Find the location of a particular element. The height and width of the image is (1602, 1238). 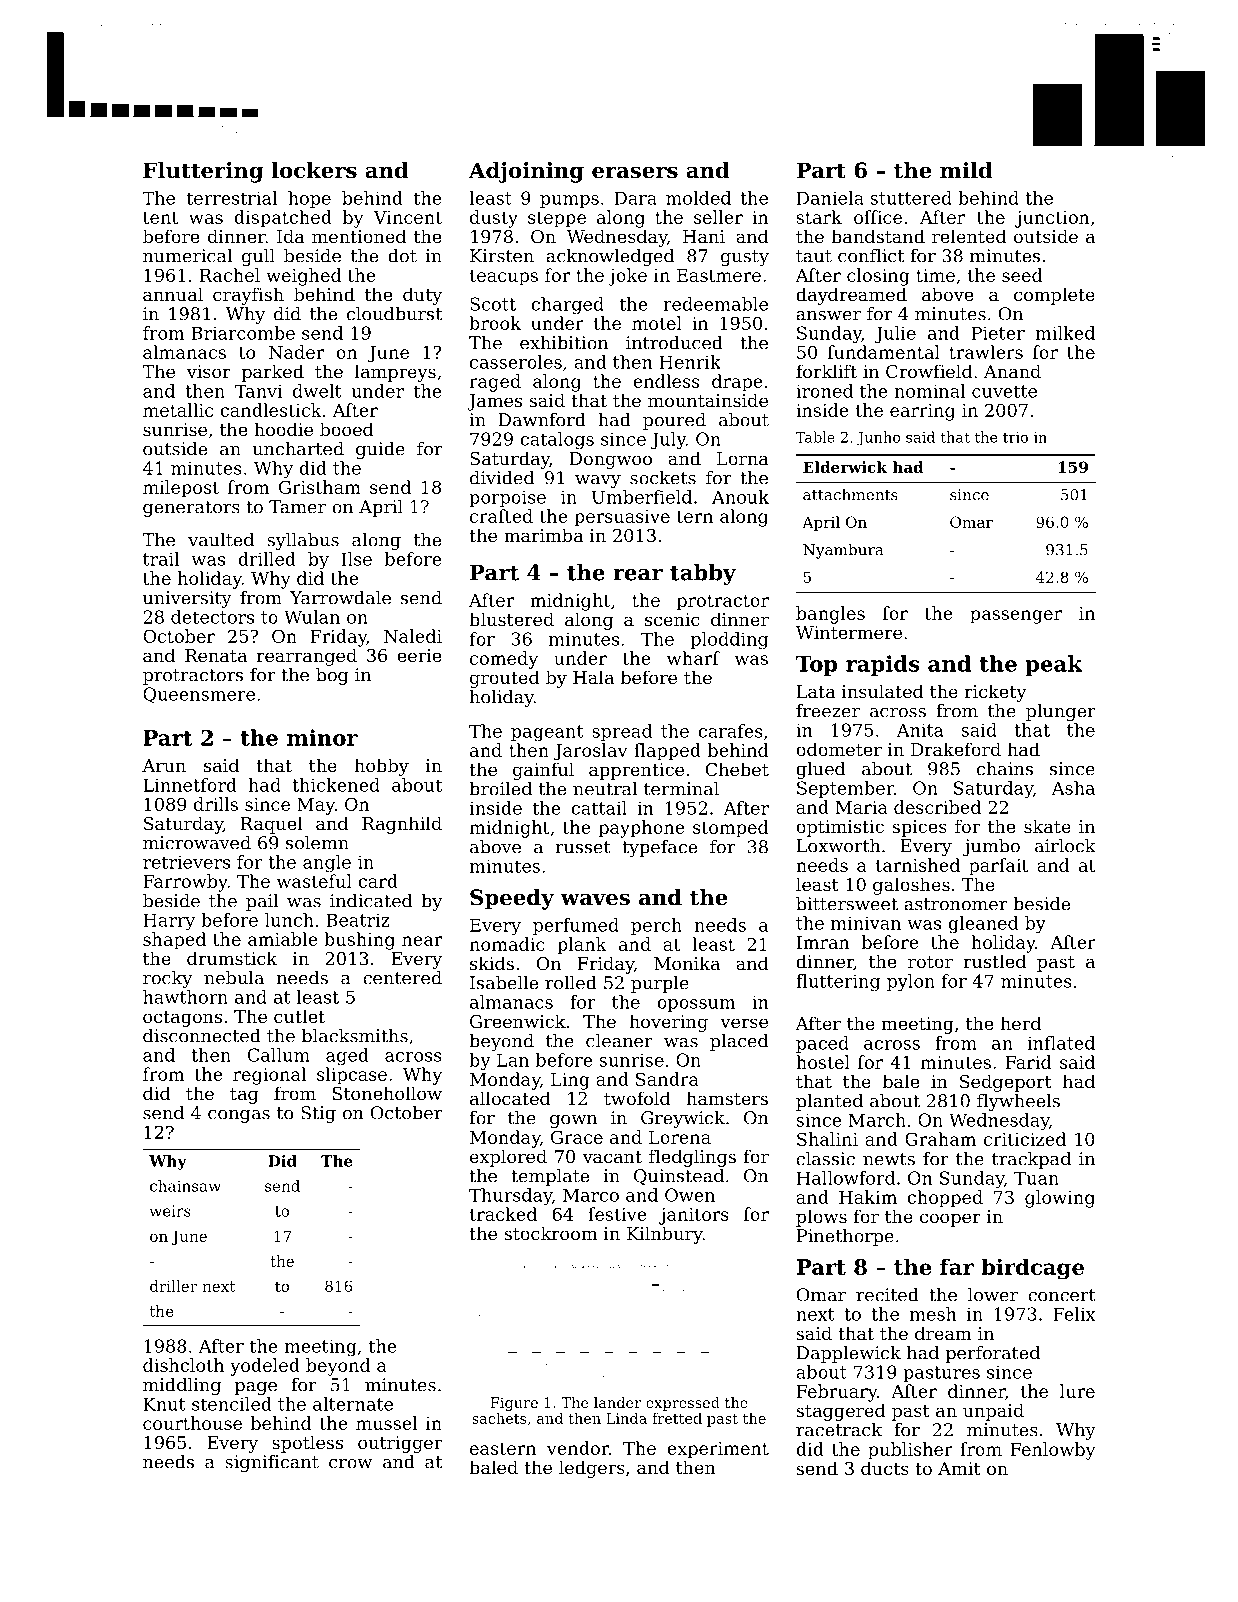

Anita is located at coordinates (920, 730).
